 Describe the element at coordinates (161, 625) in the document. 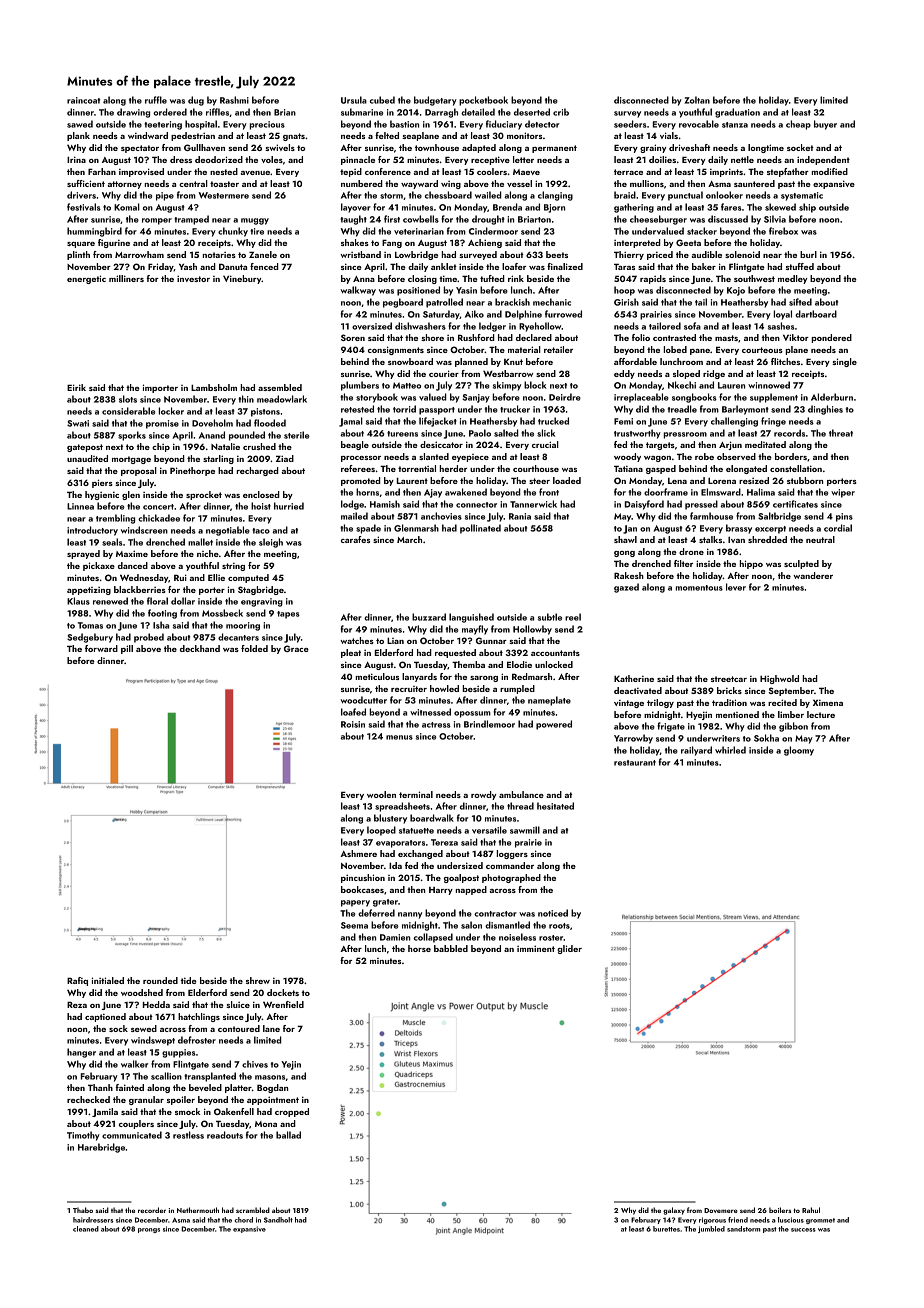

I see `Isha` at that location.
